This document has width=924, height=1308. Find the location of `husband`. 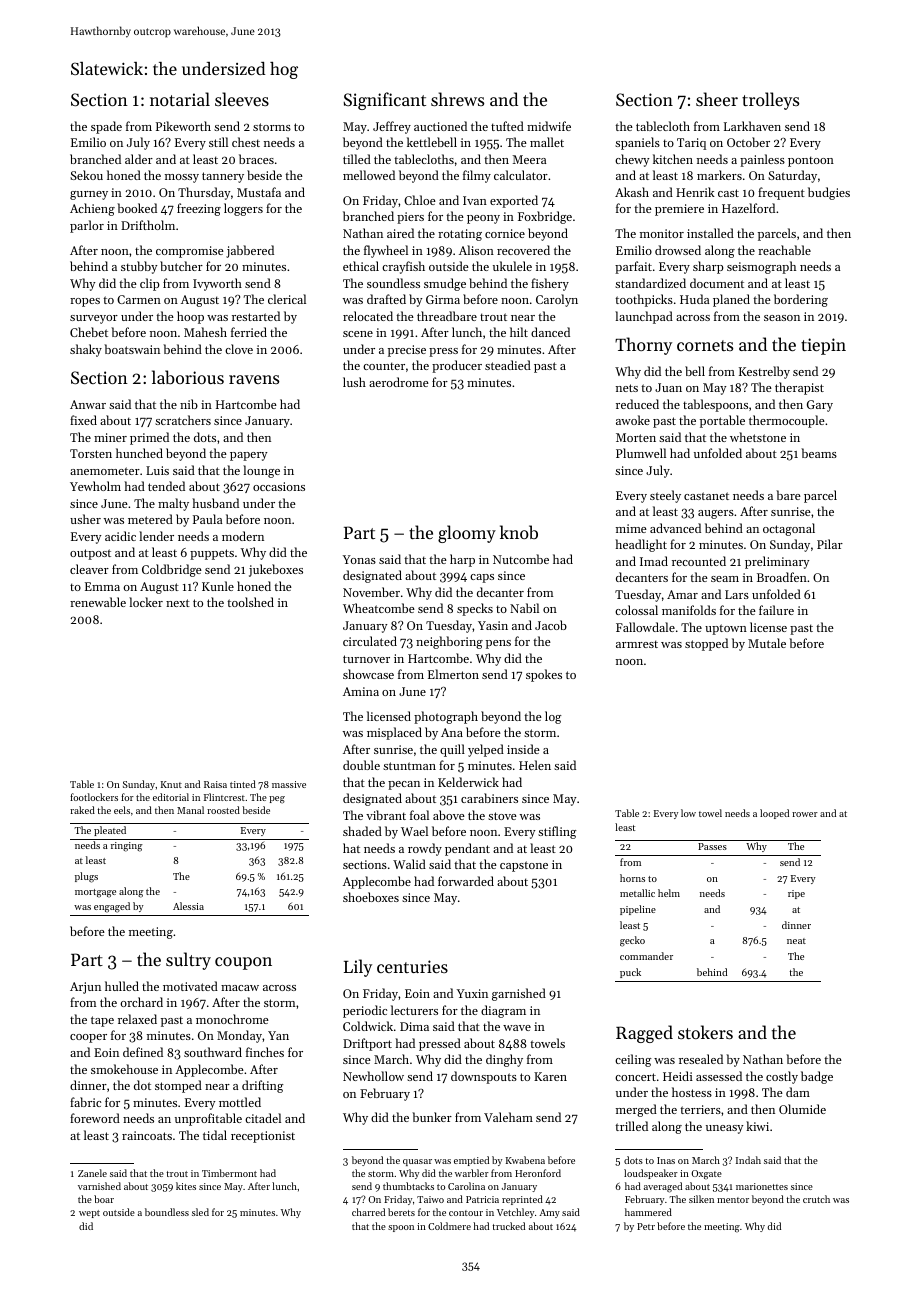

husband is located at coordinates (215, 503).
